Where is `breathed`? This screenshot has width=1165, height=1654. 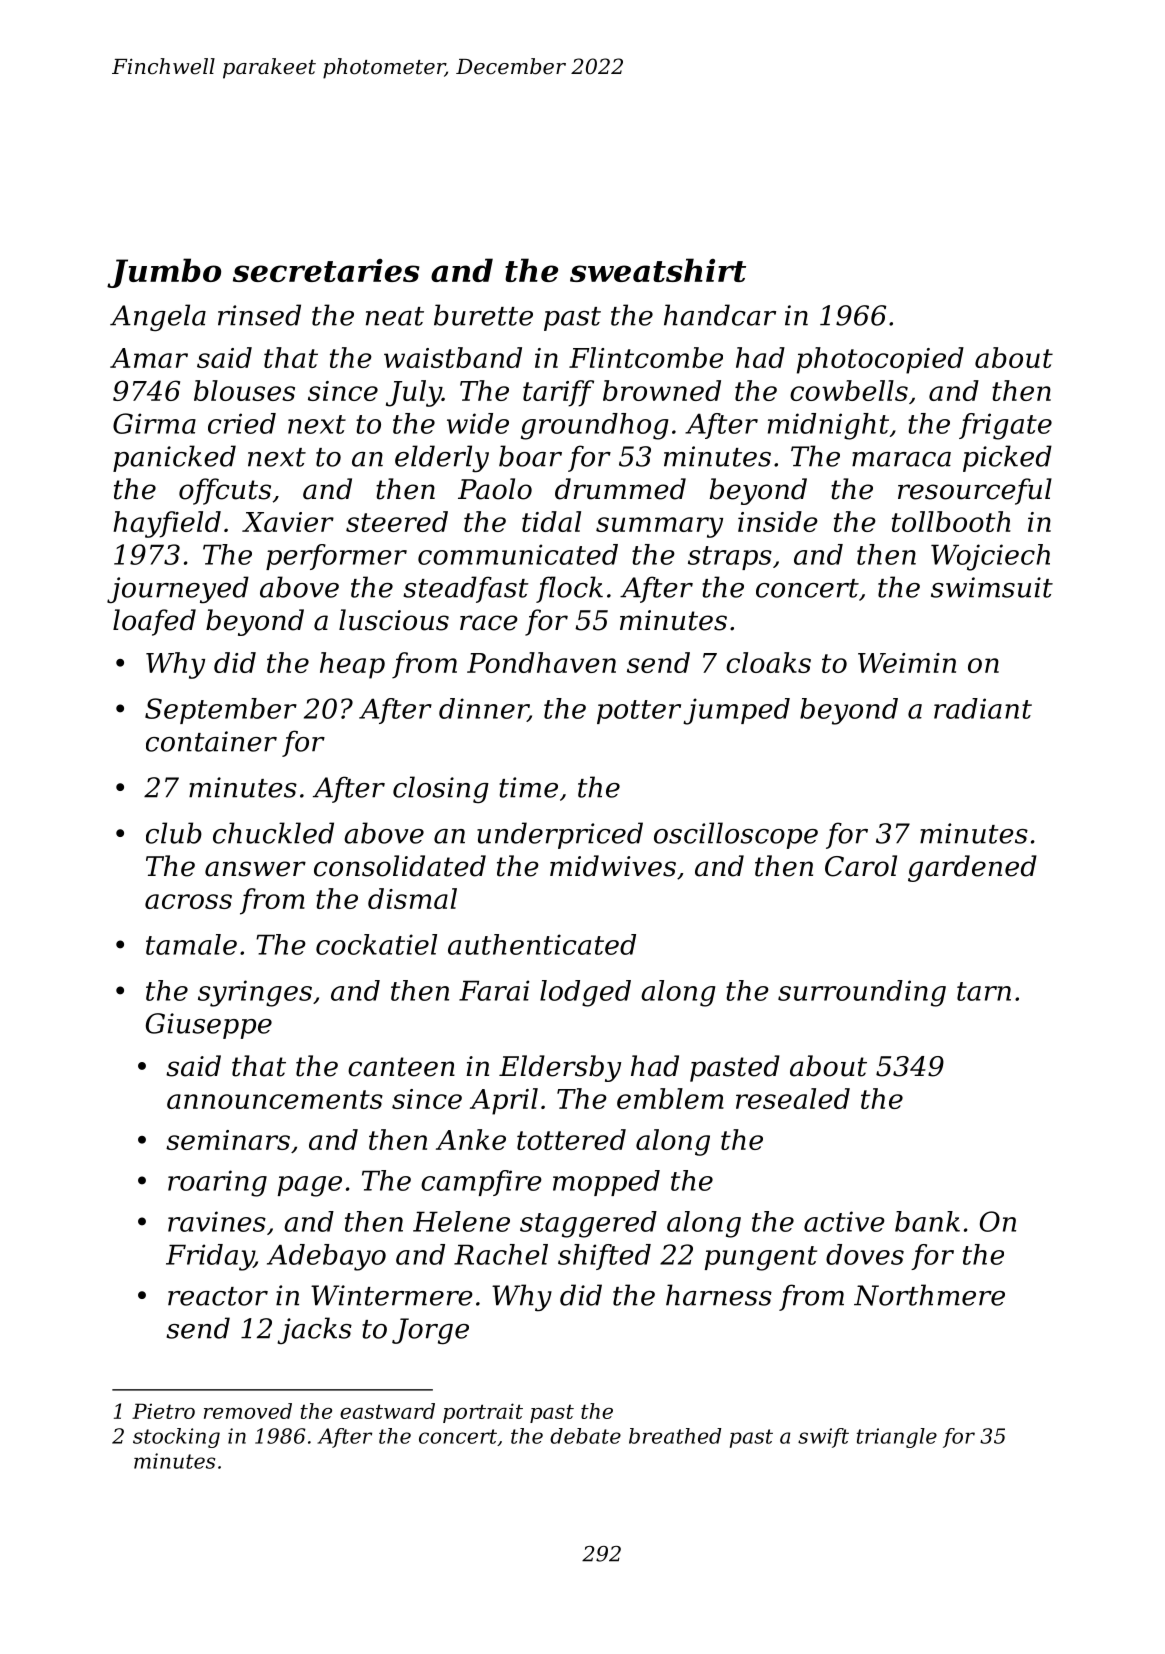
breathed is located at coordinates (675, 1436).
